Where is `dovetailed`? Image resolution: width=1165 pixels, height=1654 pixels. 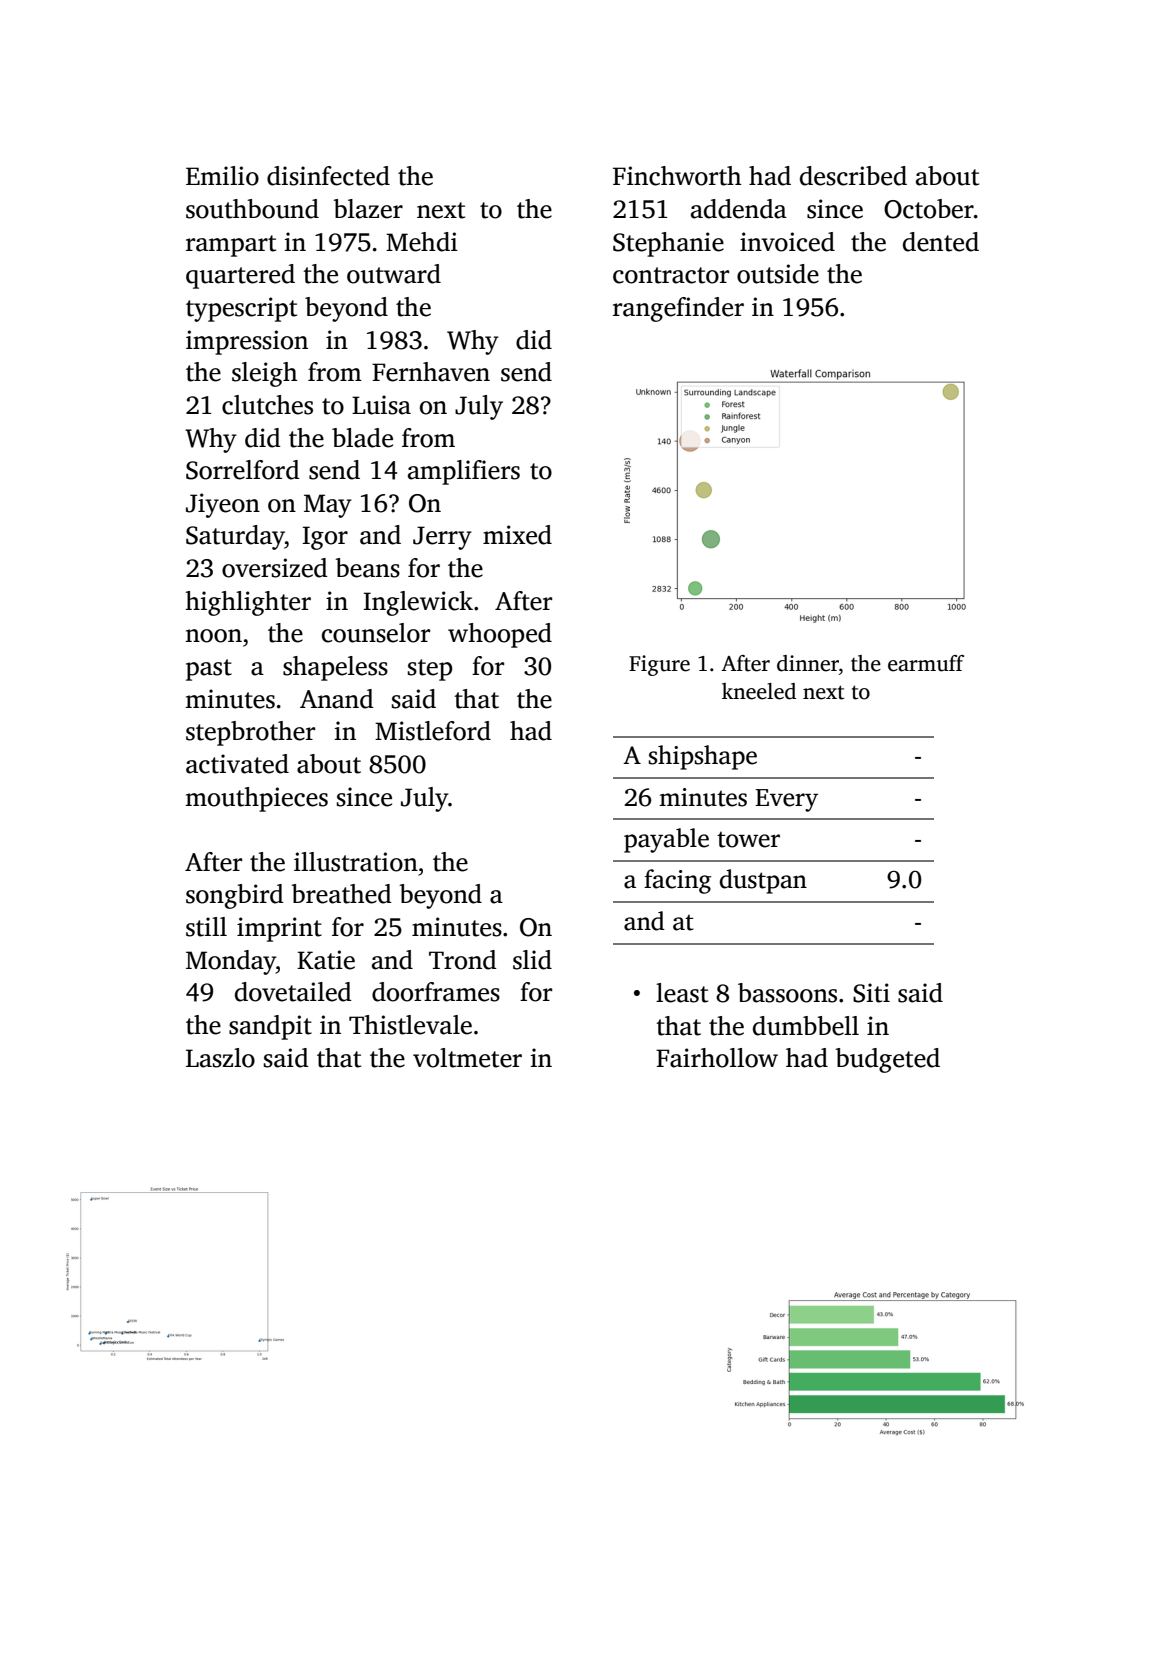
dovetailed is located at coordinates (293, 992).
